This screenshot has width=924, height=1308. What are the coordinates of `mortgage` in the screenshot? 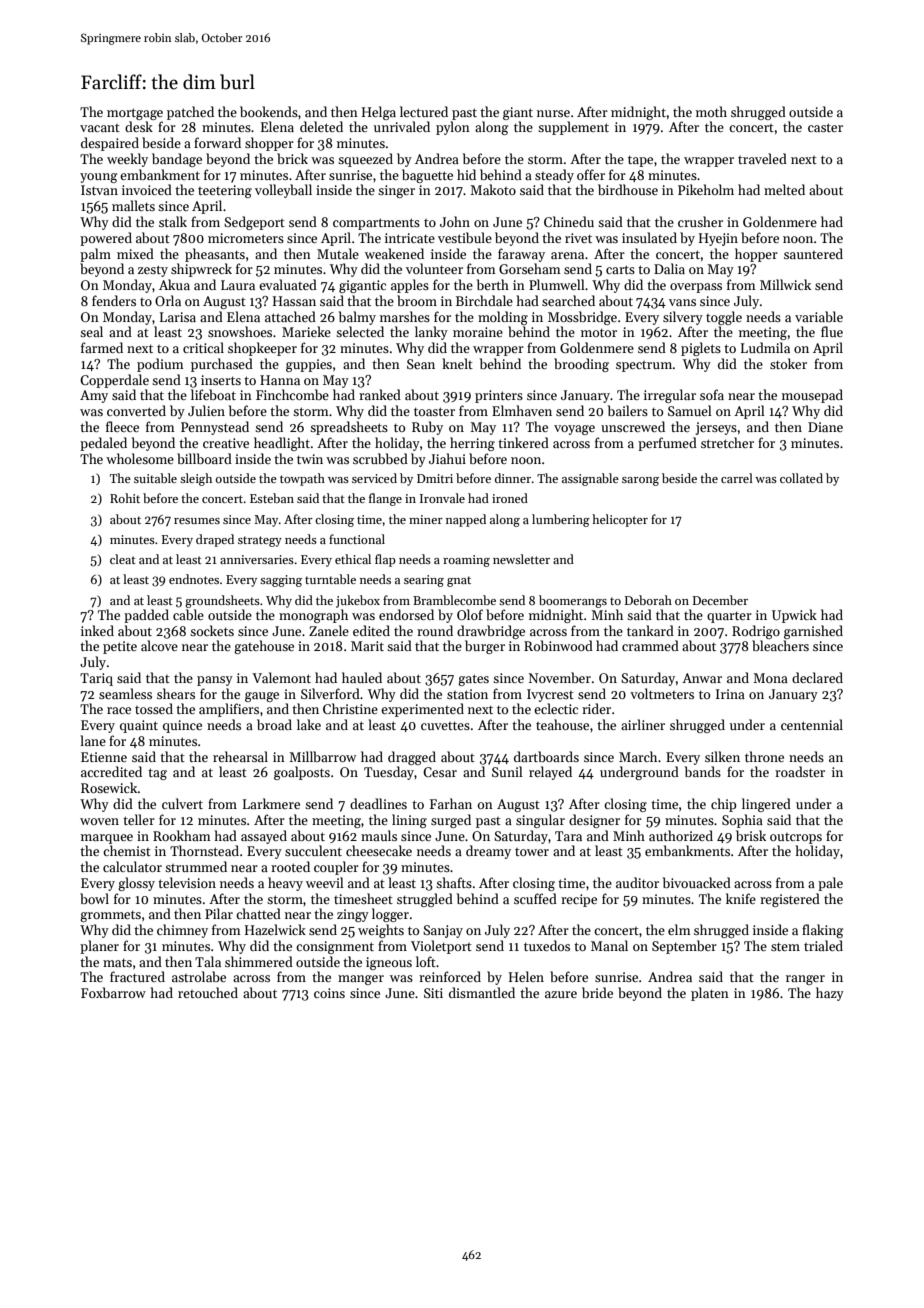 It's located at (135, 114).
